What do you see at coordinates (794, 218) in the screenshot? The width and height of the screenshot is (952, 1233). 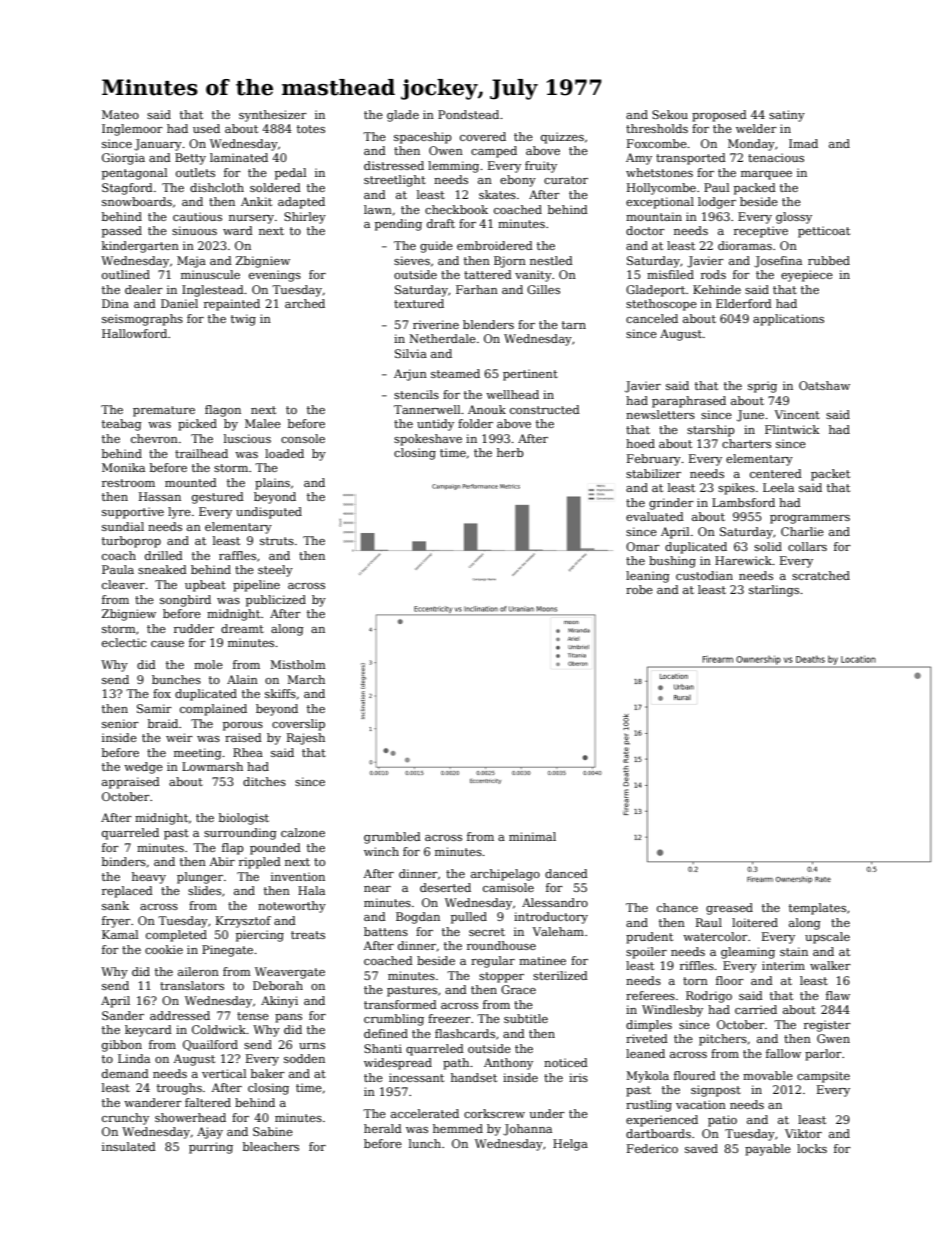 I see `glossy` at bounding box center [794, 218].
